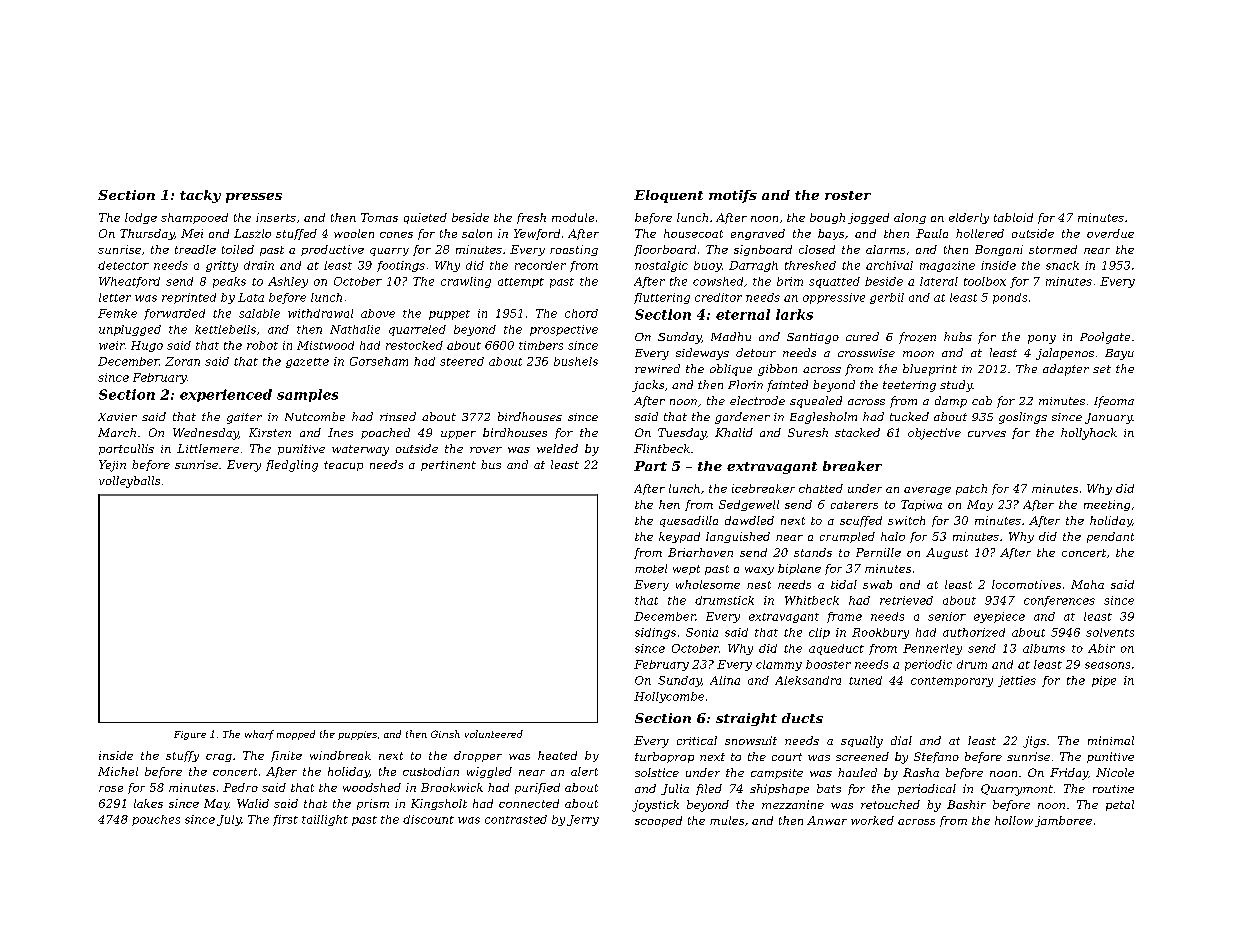 The height and width of the screenshot is (952, 1233). Describe the element at coordinates (1034, 742) in the screenshot. I see `jigs` at that location.
